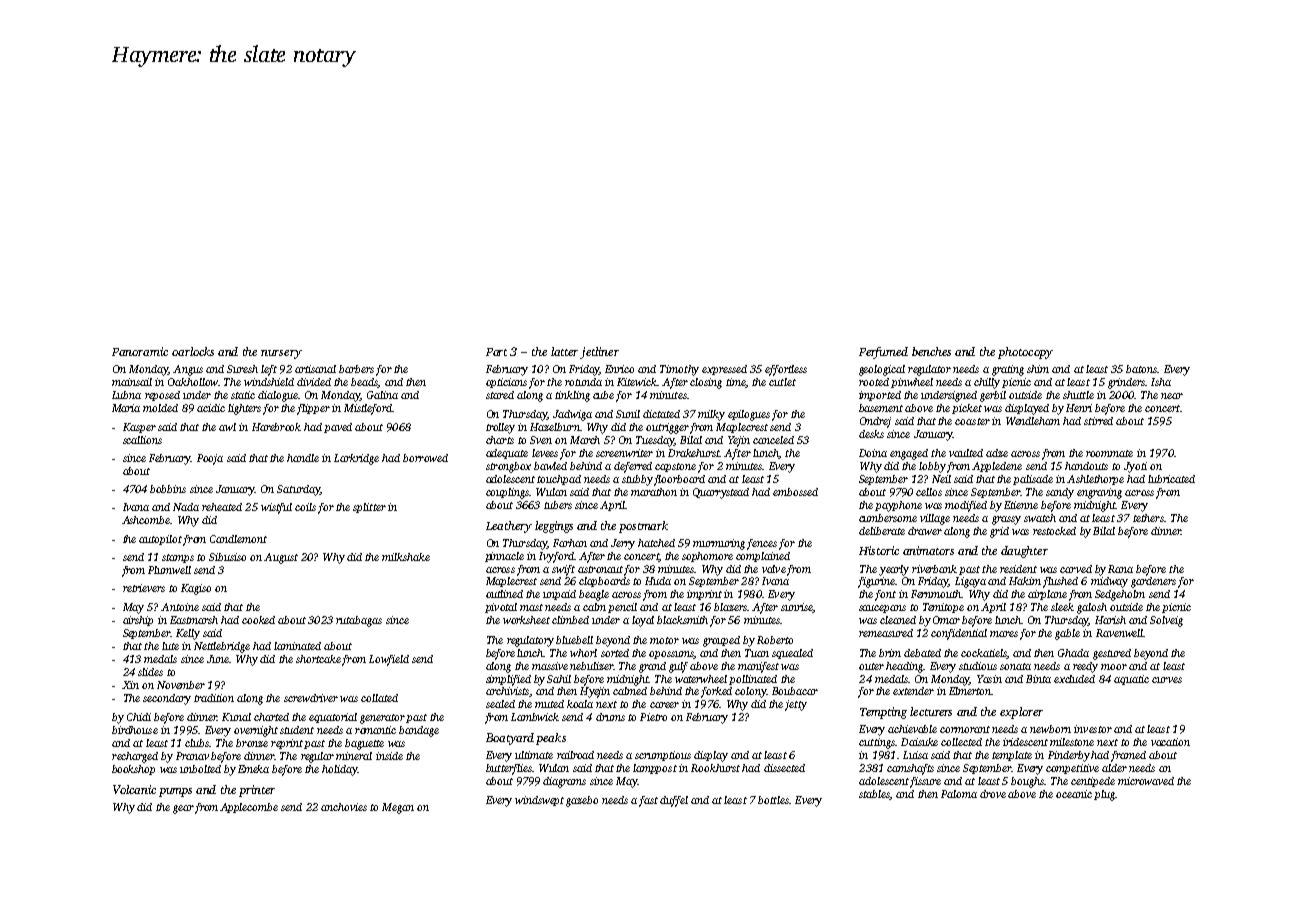 Image resolution: width=1308 pixels, height=924 pixels. I want to click on lubricated, so click(1171, 479).
